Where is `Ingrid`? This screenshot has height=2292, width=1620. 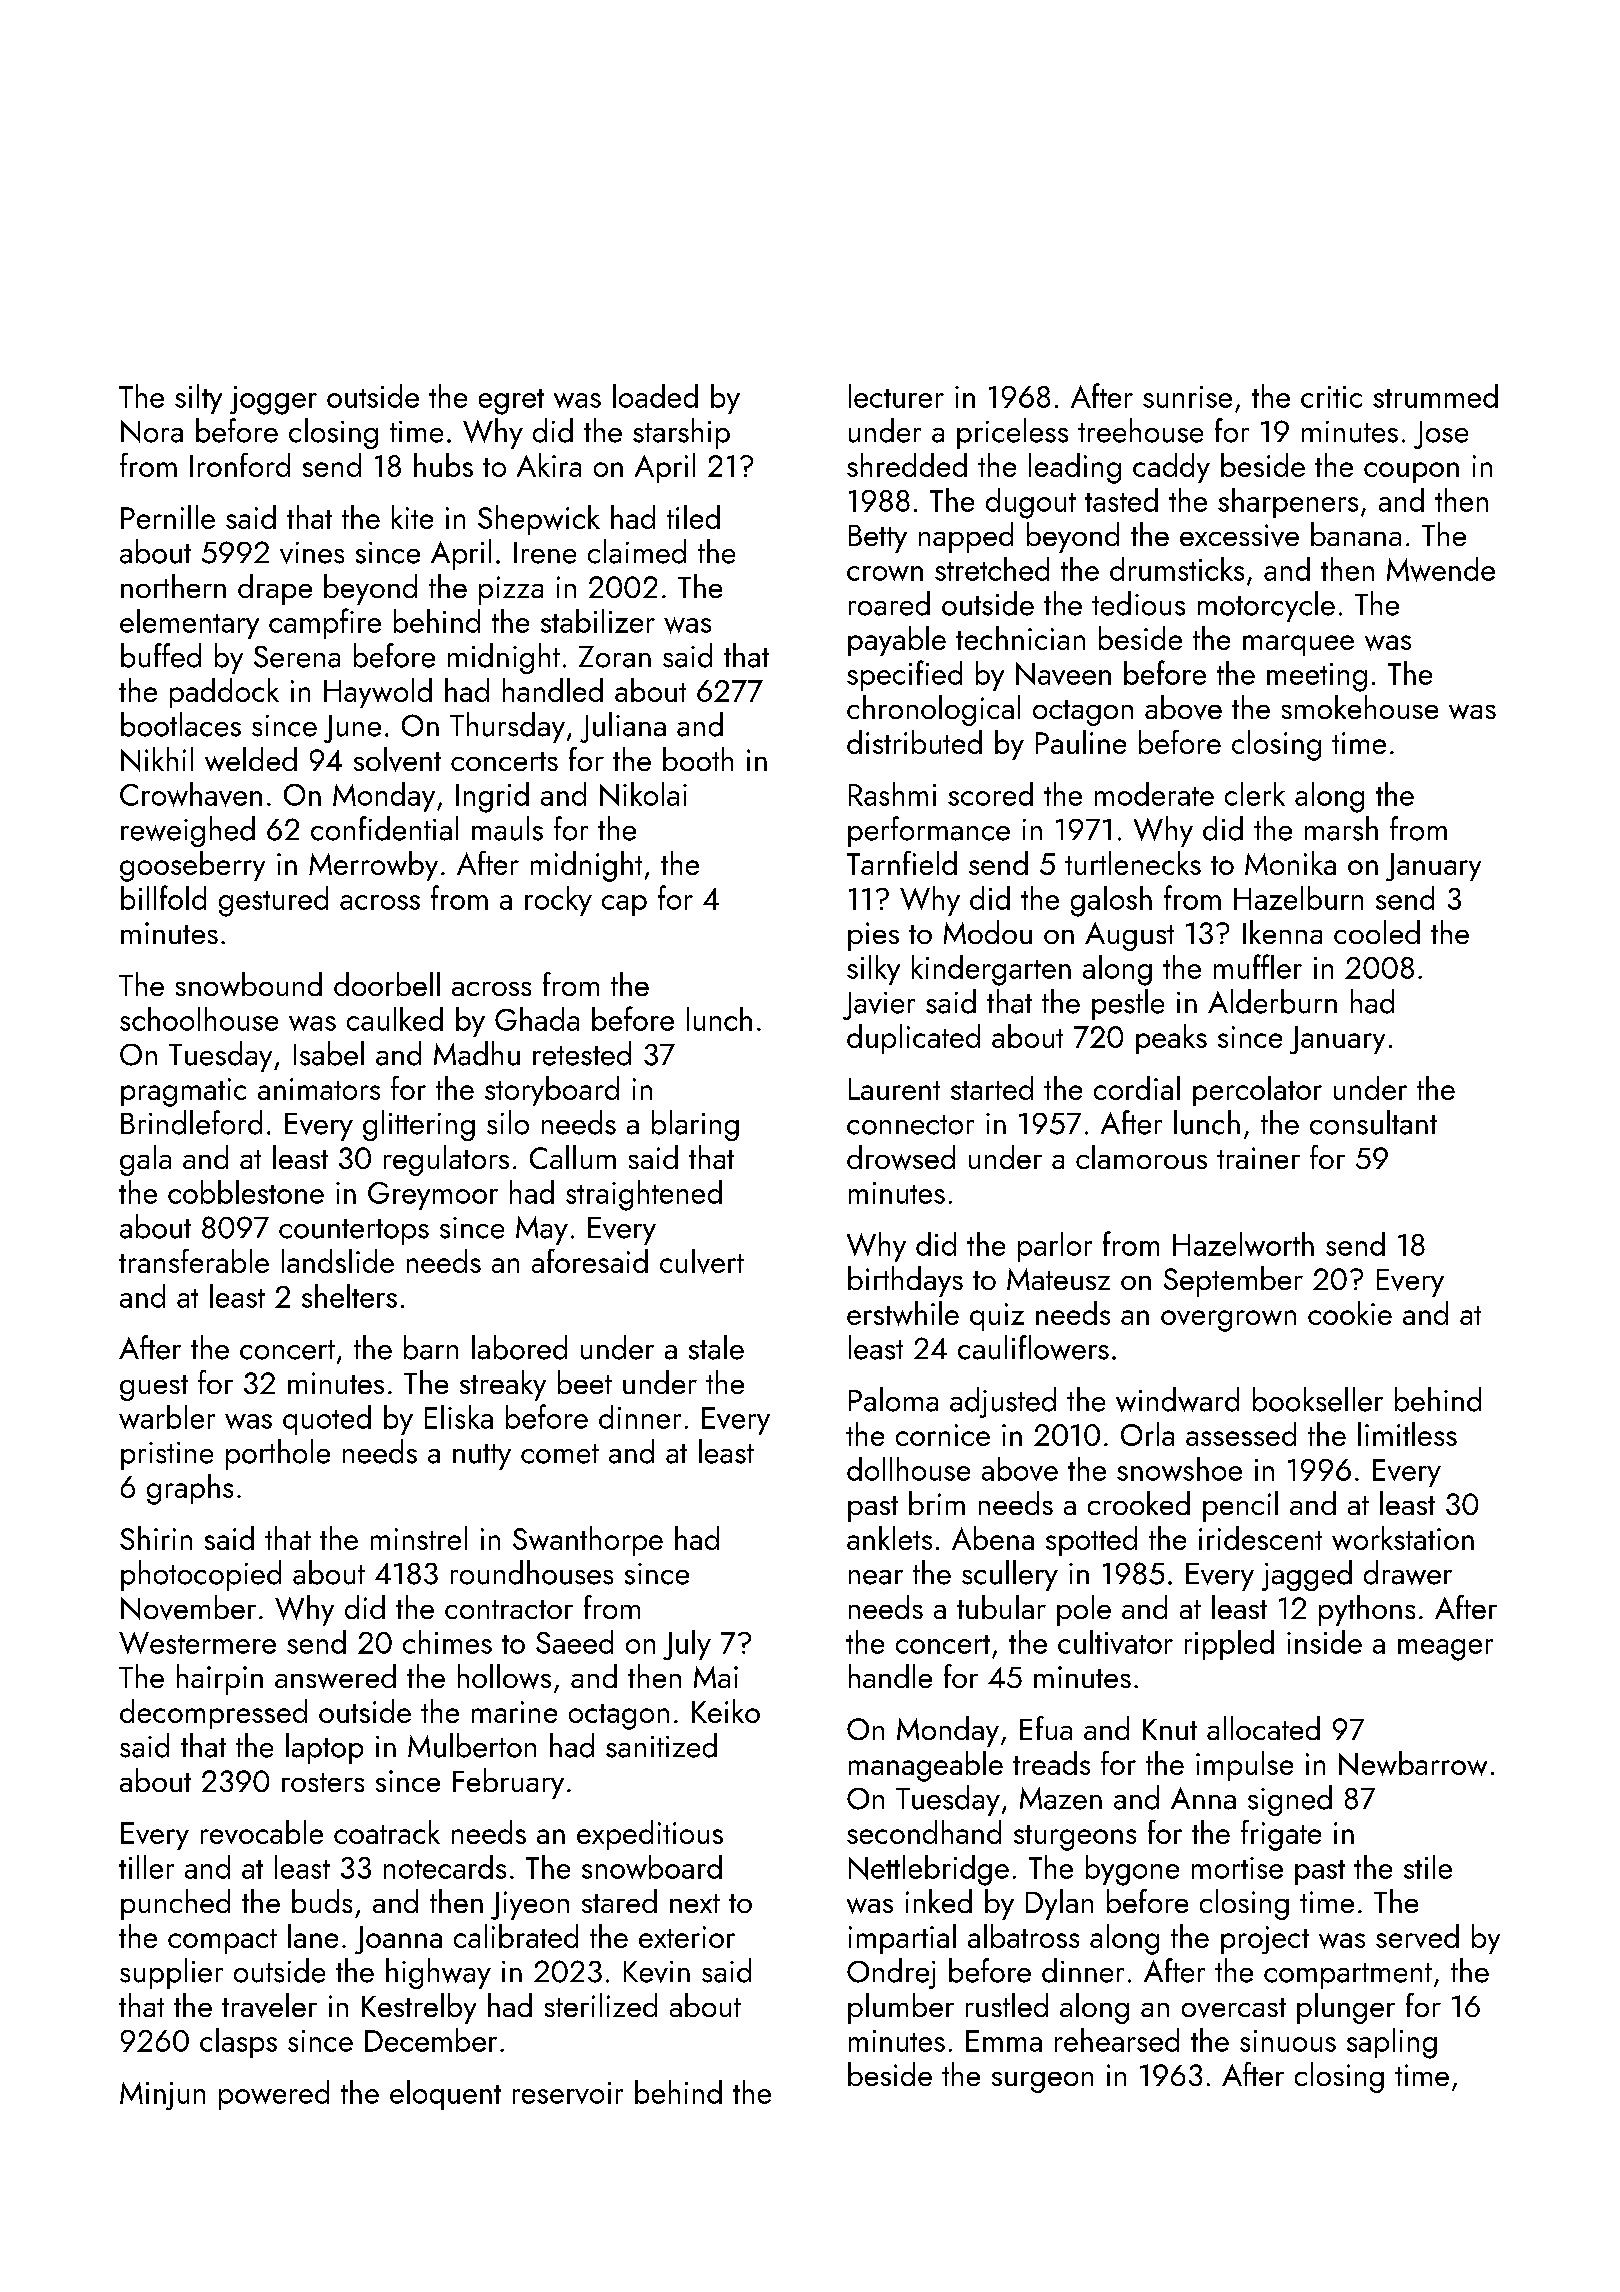 Ingrid is located at coordinates (492, 797).
